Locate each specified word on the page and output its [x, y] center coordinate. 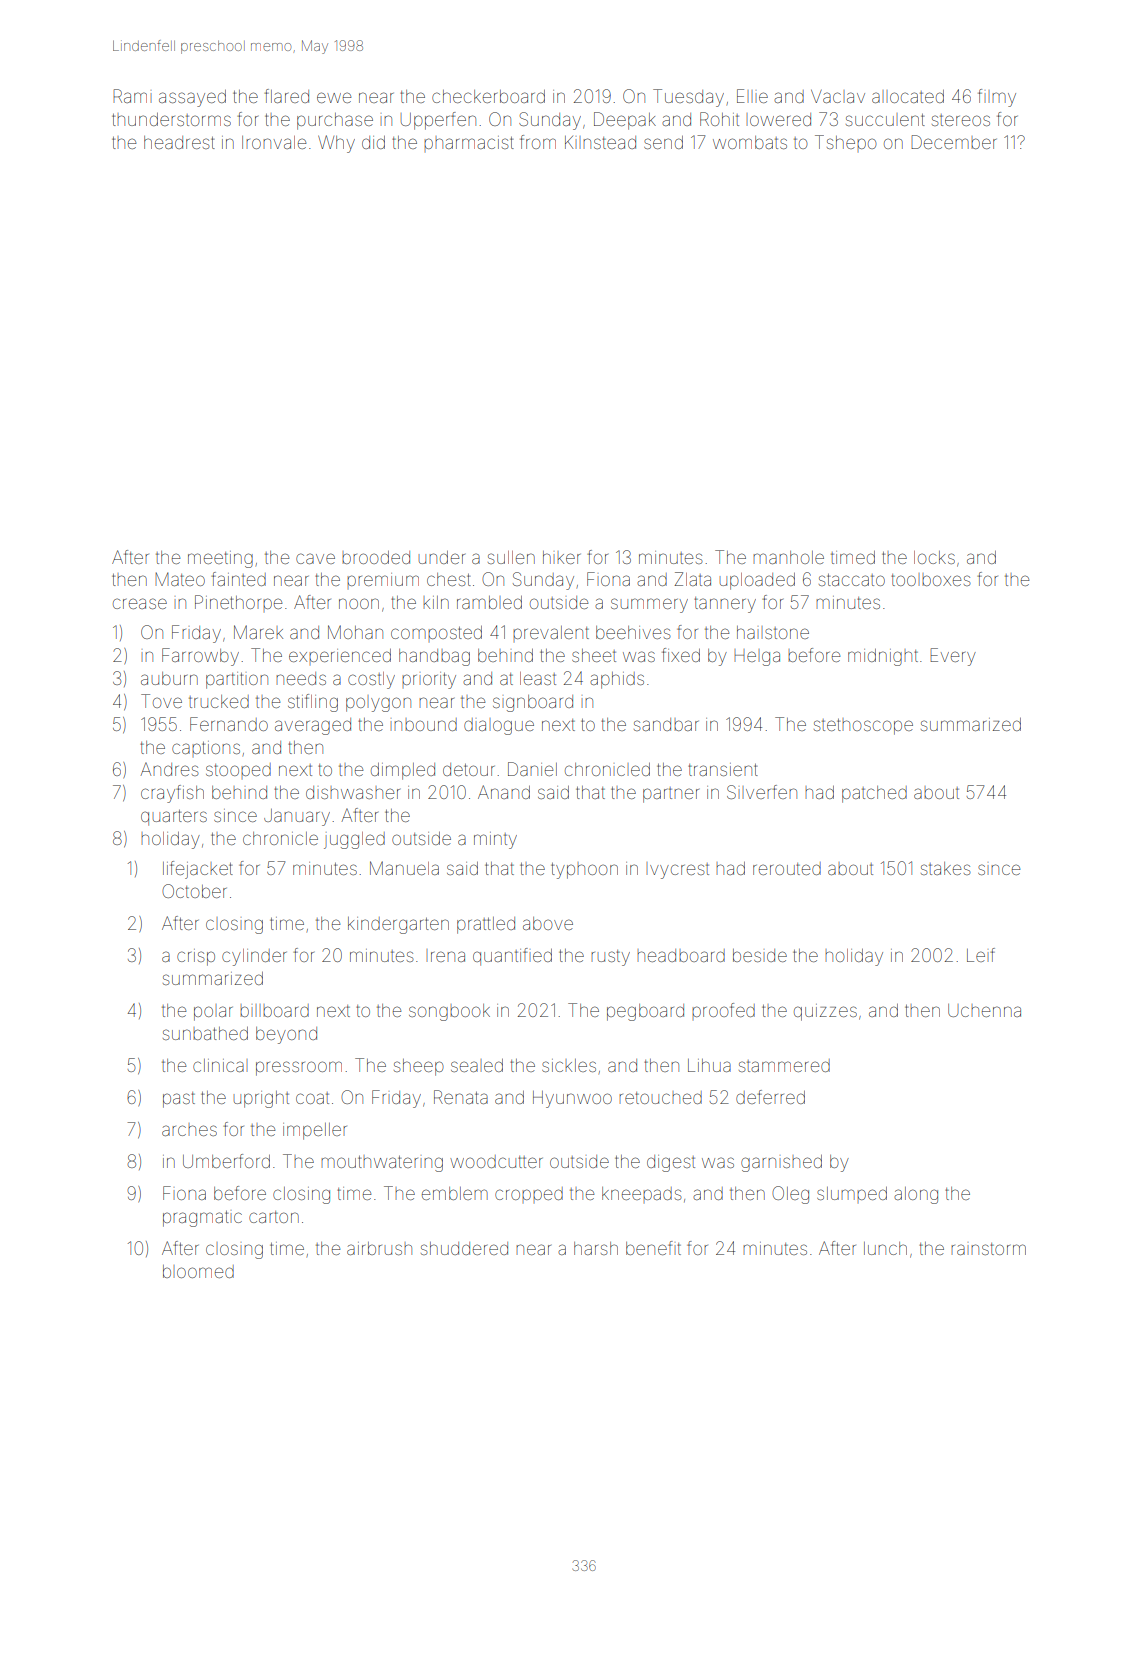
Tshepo [845, 142]
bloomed [198, 1271]
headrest [179, 142]
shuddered [464, 1248]
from [538, 142]
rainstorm [988, 1249]
